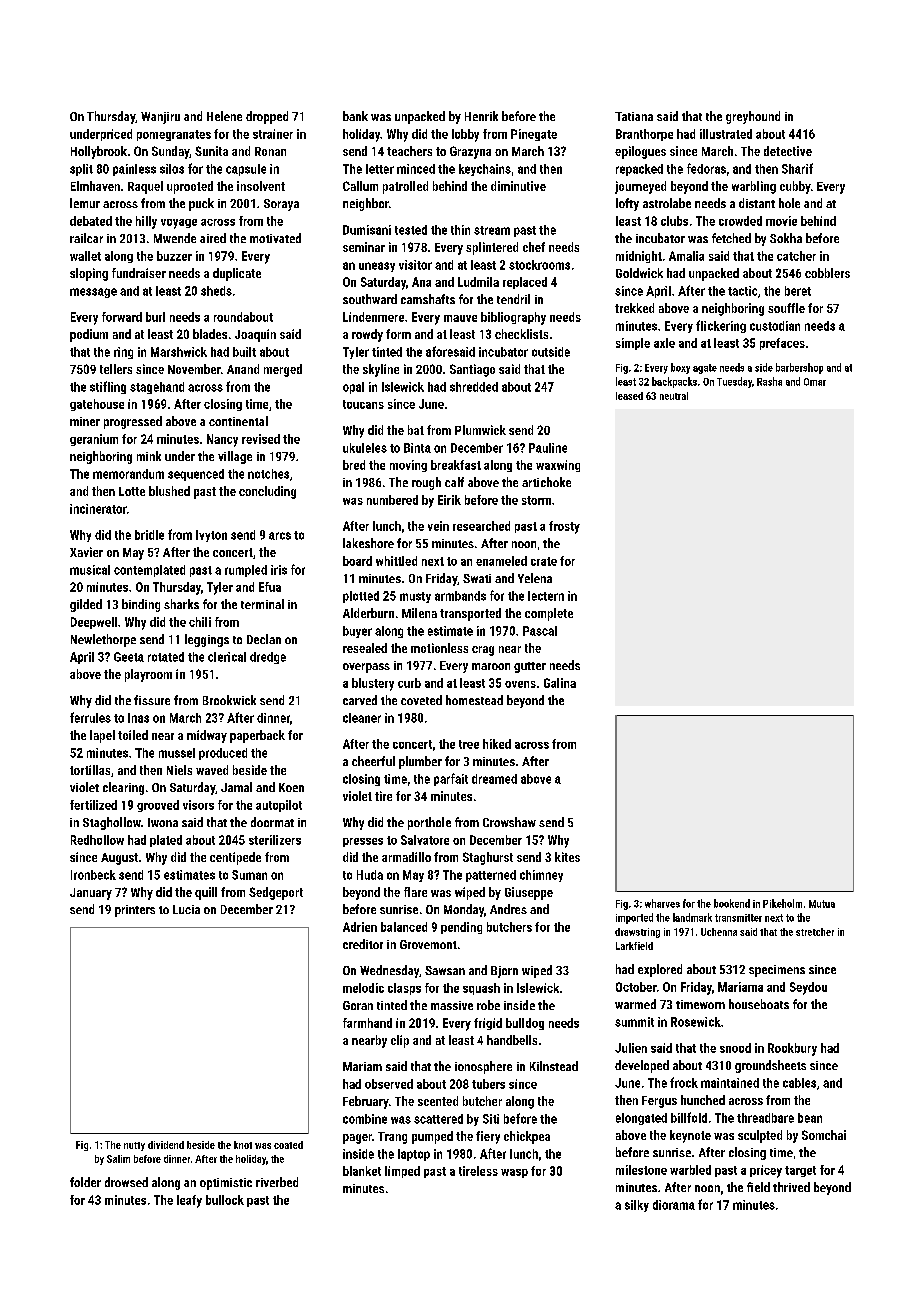 This page has width=924, height=1308. I want to click on coveted, so click(421, 700).
